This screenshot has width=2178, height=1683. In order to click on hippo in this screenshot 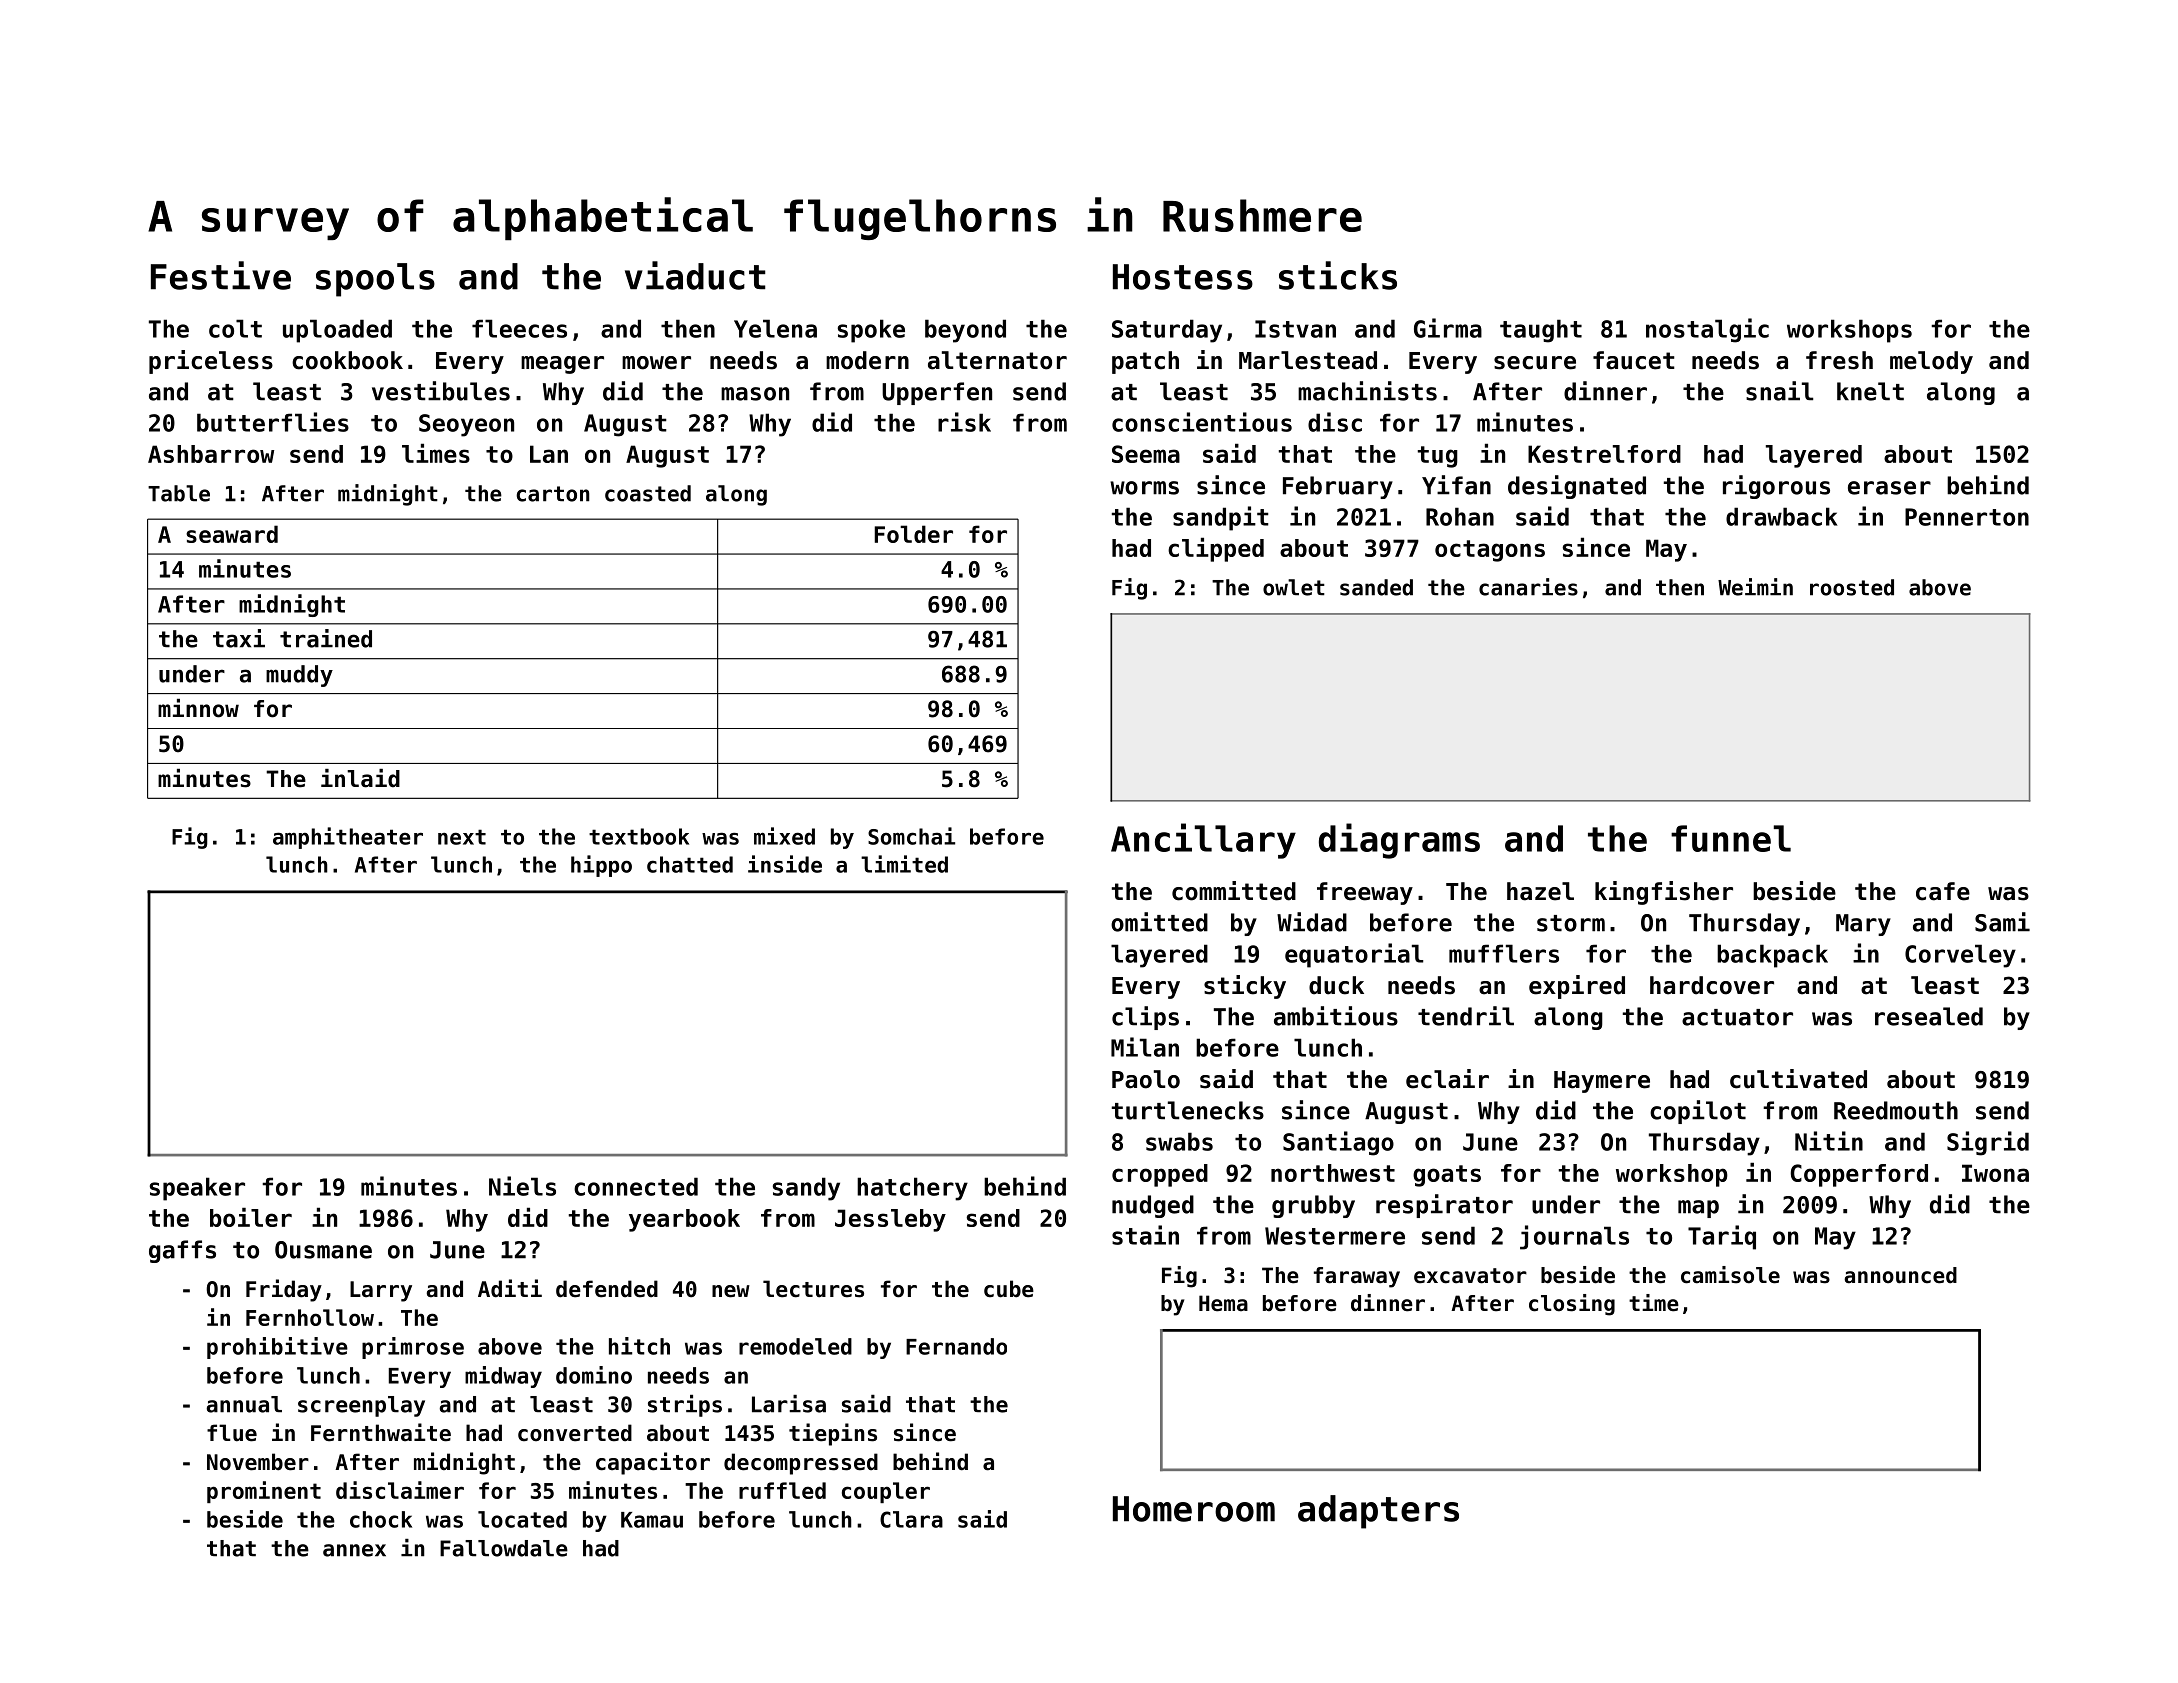, I will do `click(601, 866)`.
